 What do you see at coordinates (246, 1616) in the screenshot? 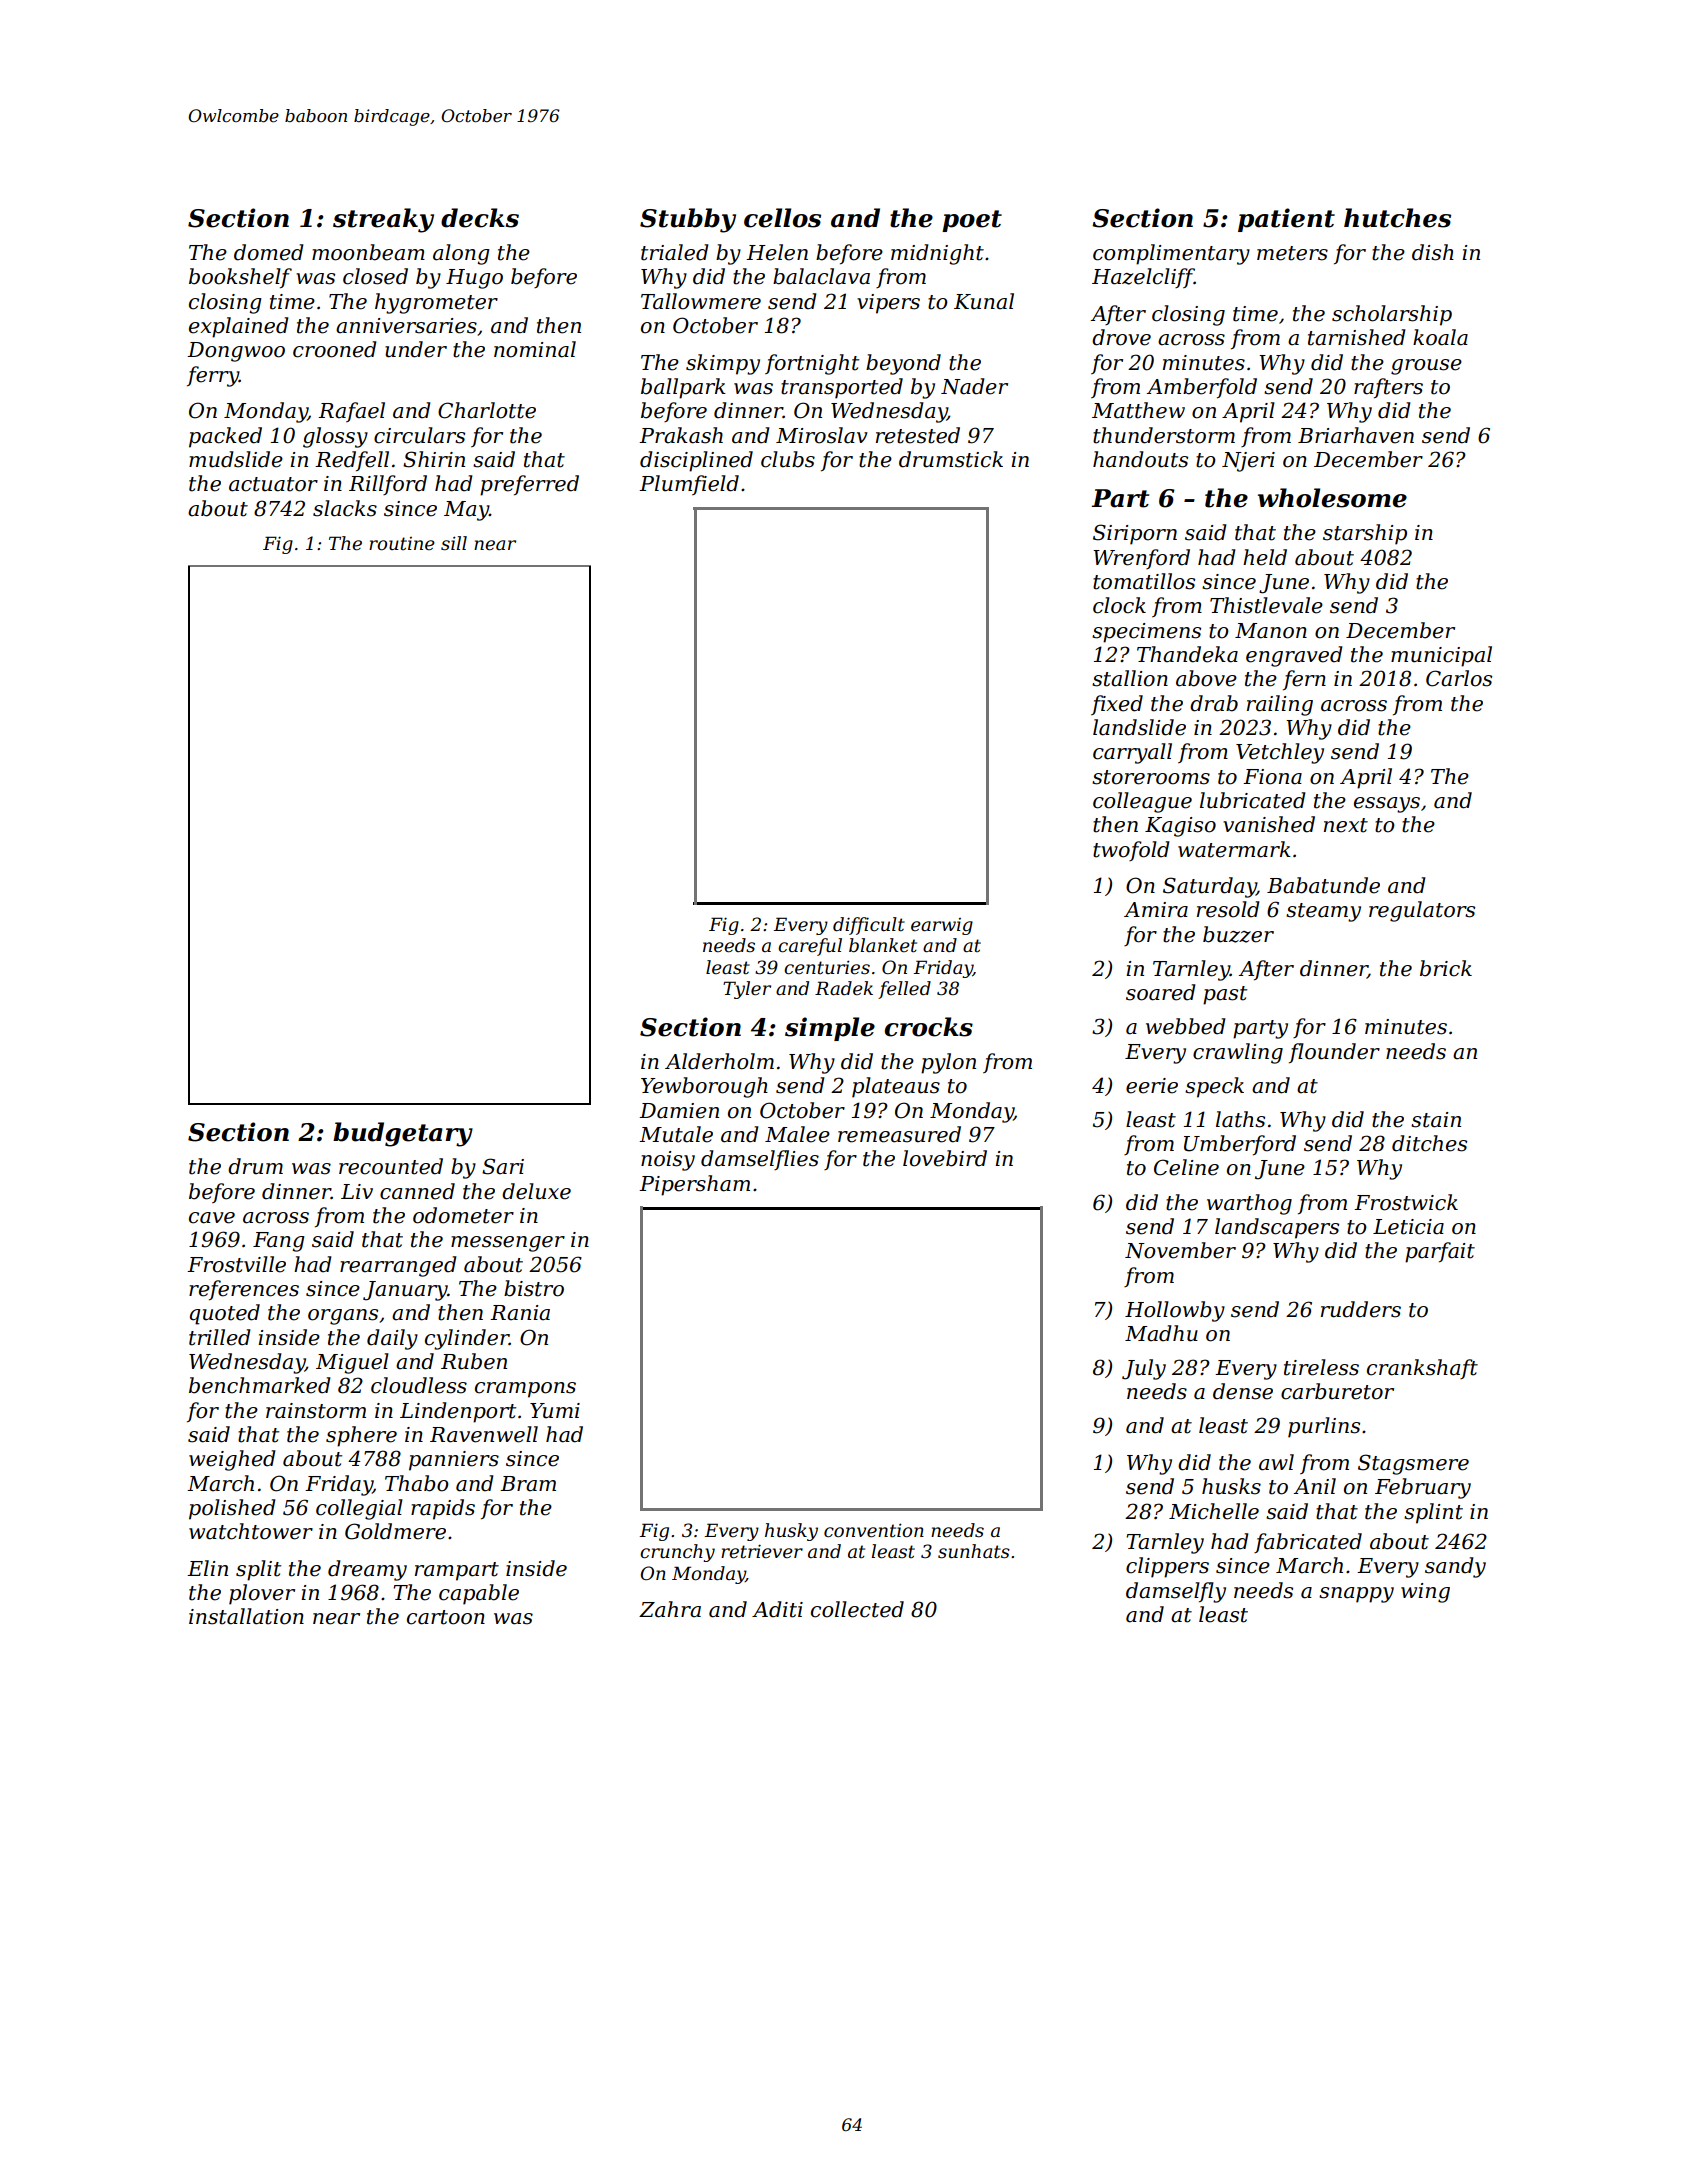
I see `installation` at bounding box center [246, 1616].
